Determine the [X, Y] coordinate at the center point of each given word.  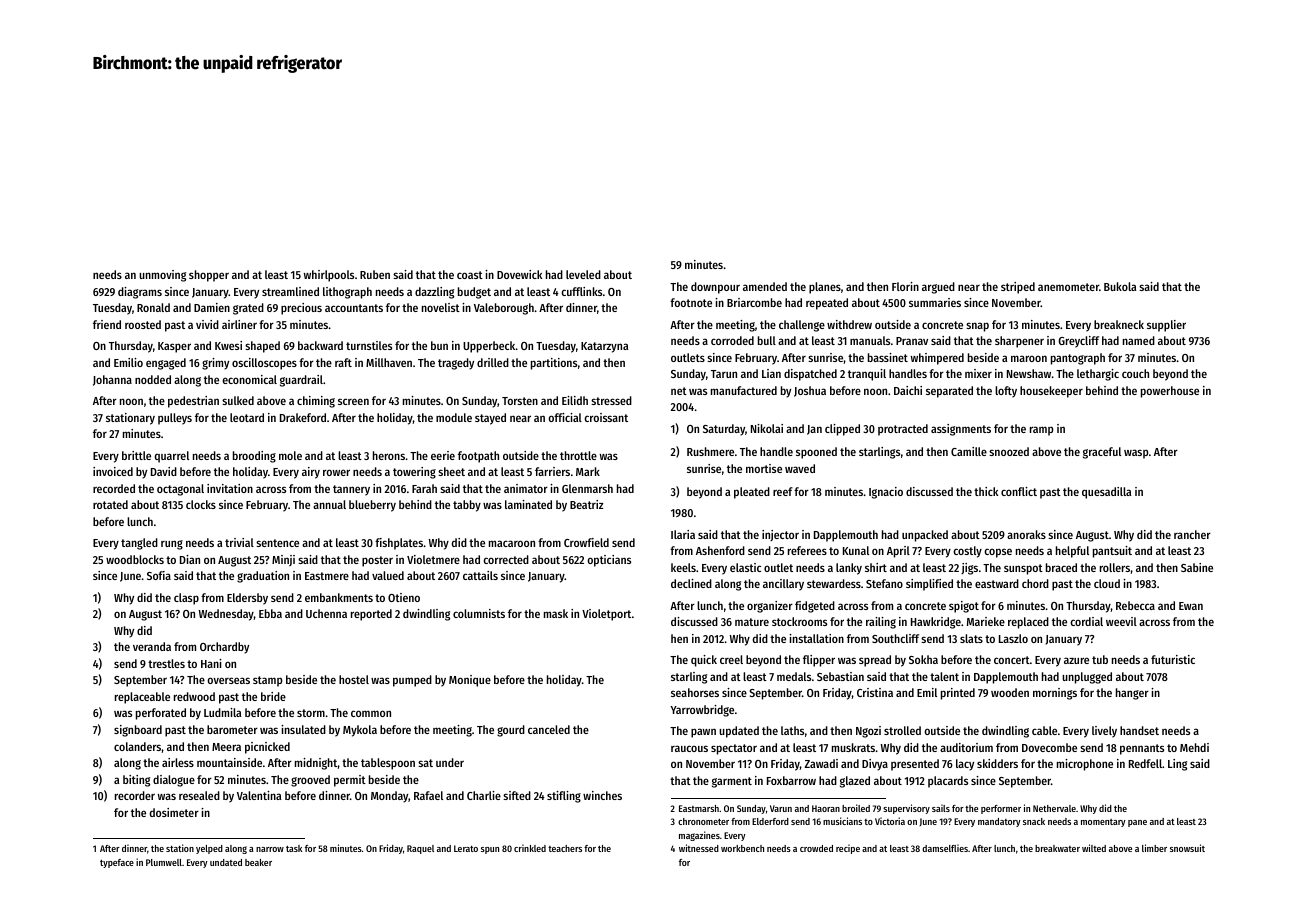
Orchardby [224, 648]
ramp [1042, 431]
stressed [611, 400]
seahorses [695, 692]
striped [1018, 288]
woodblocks [135, 559]
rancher [1192, 534]
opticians [609, 561]
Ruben [375, 274]
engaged [166, 364]
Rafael [428, 795]
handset [1139, 730]
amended [765, 286]
